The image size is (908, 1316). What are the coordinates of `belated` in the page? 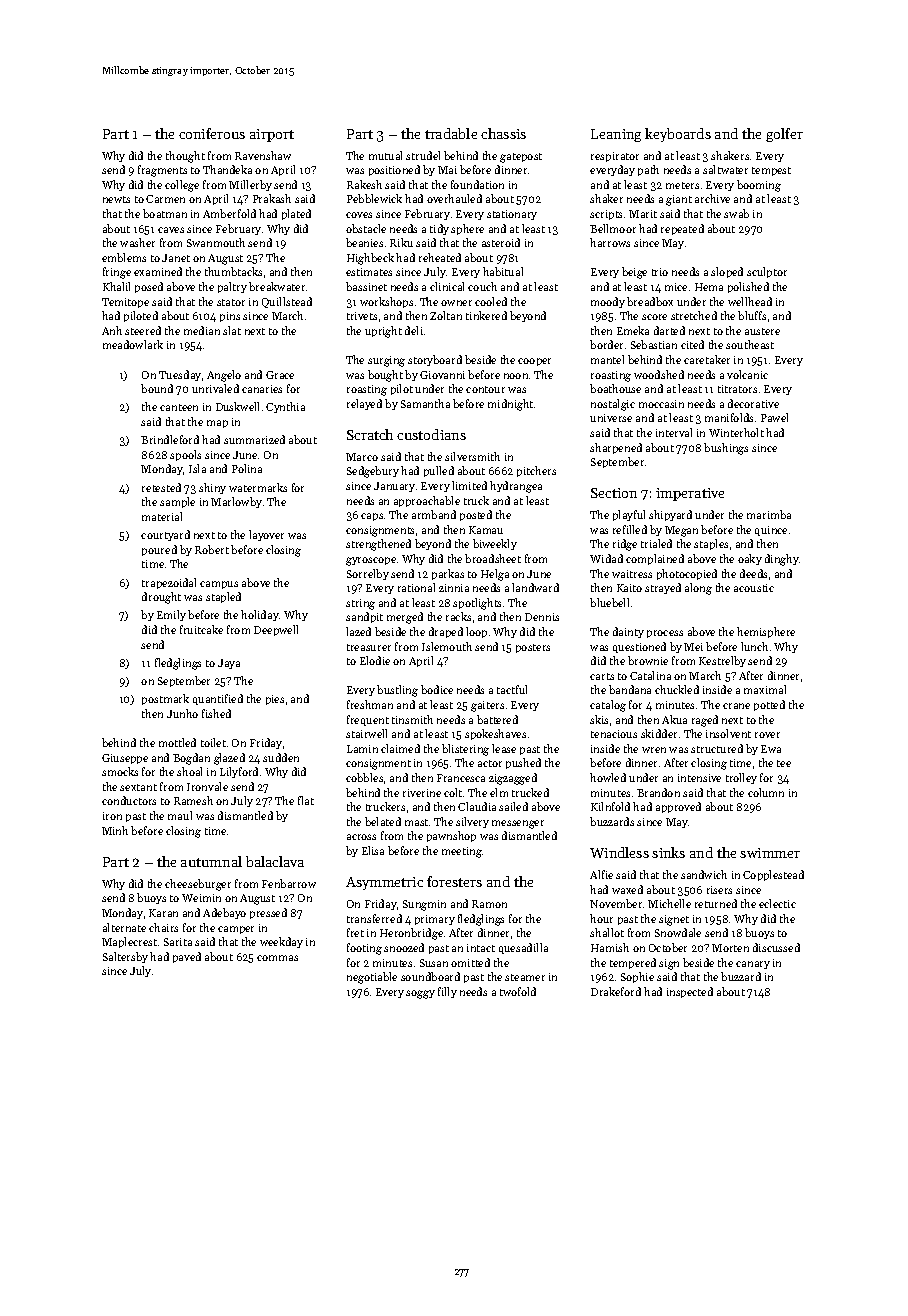 It's located at (383, 821).
